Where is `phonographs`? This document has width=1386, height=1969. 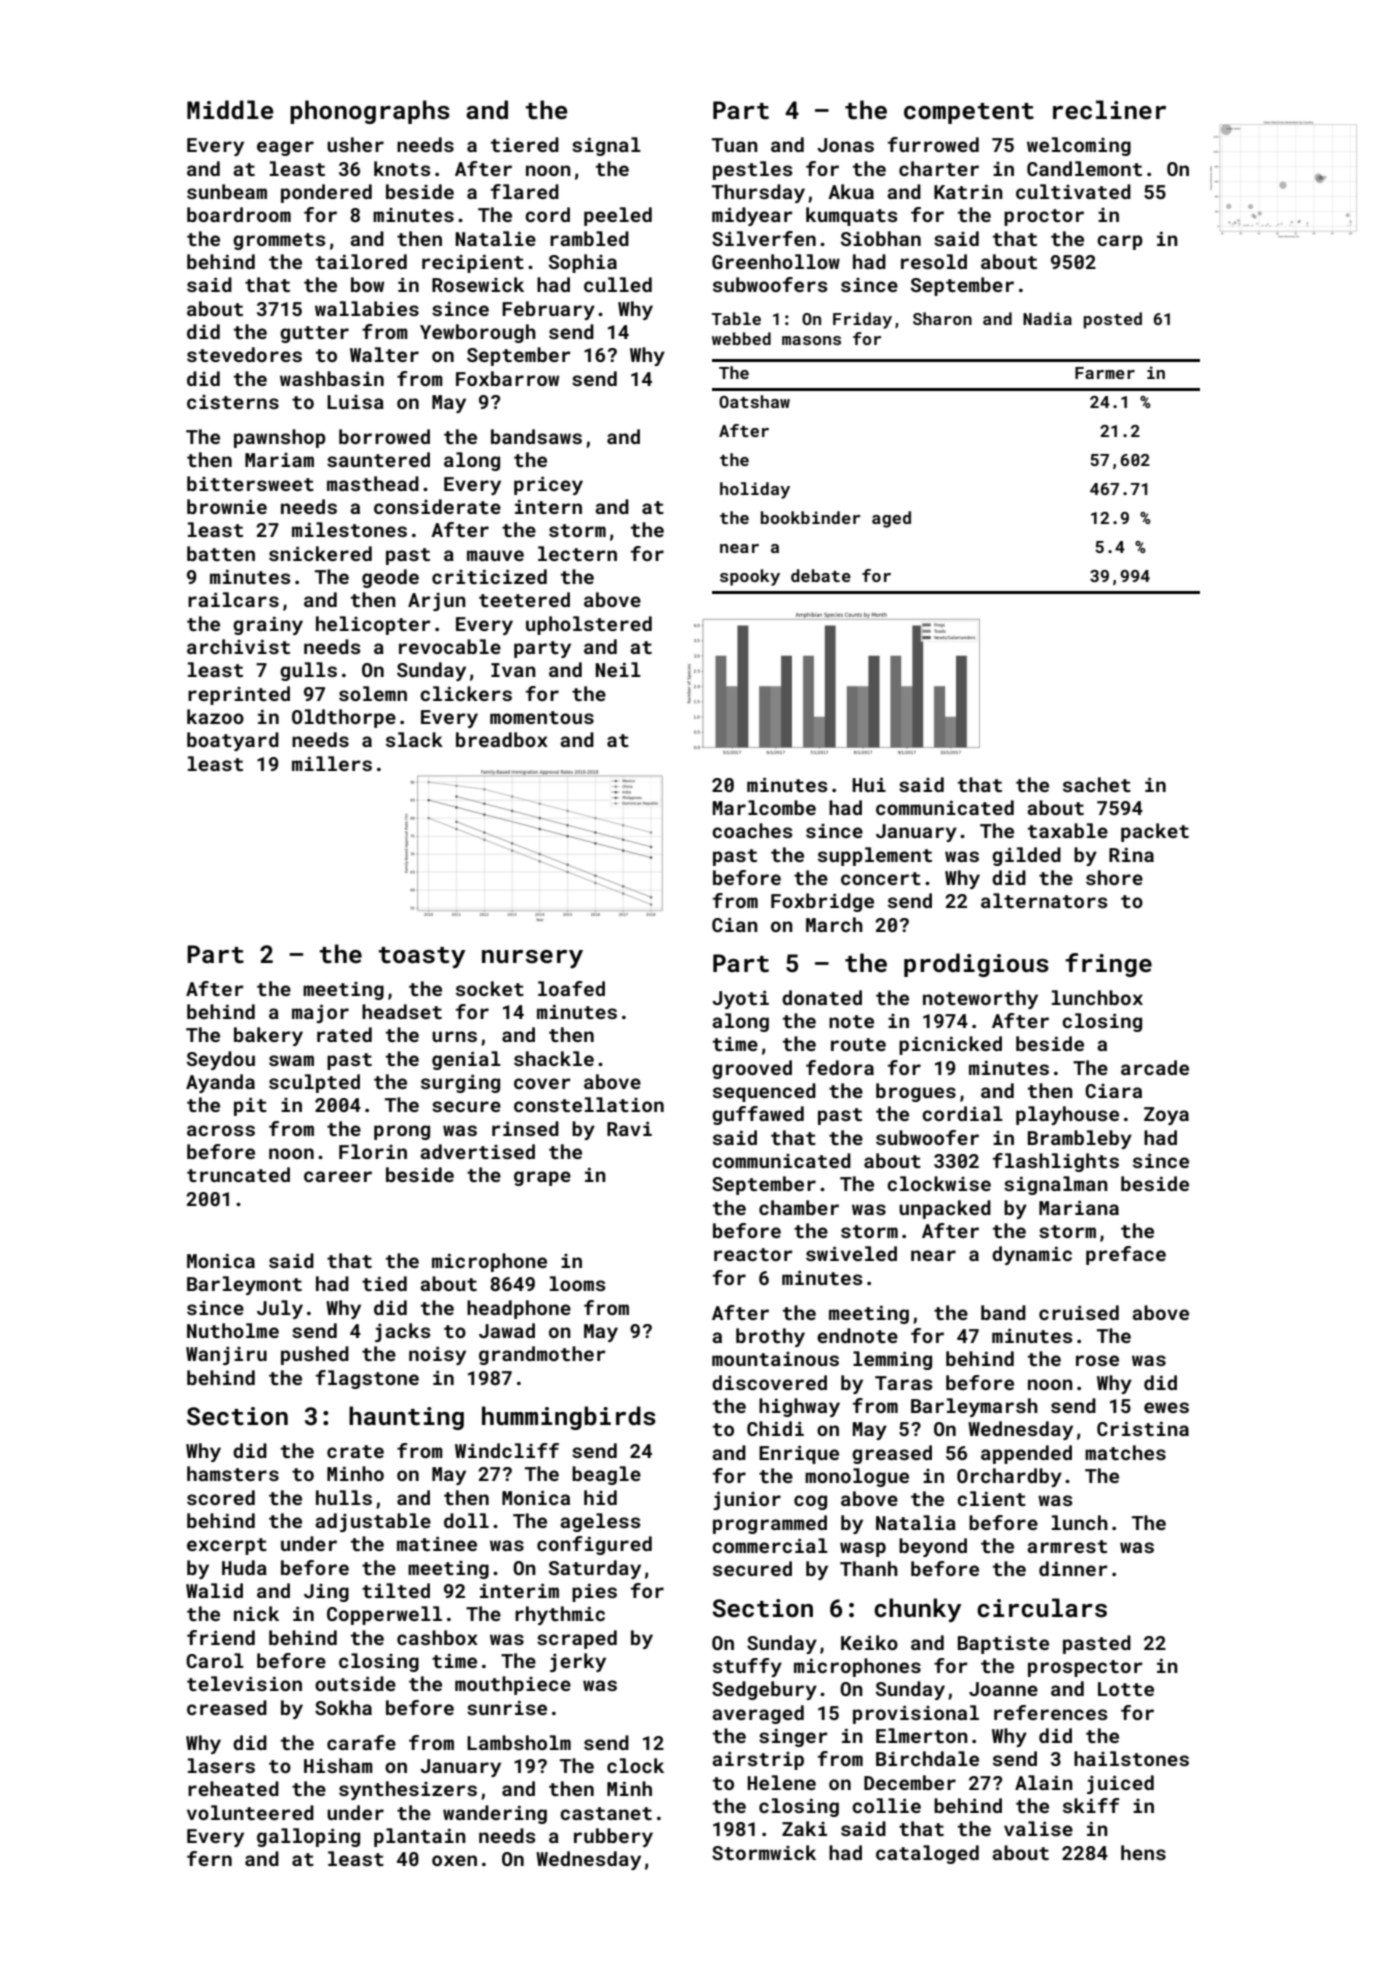 phonographs is located at coordinates (370, 112).
